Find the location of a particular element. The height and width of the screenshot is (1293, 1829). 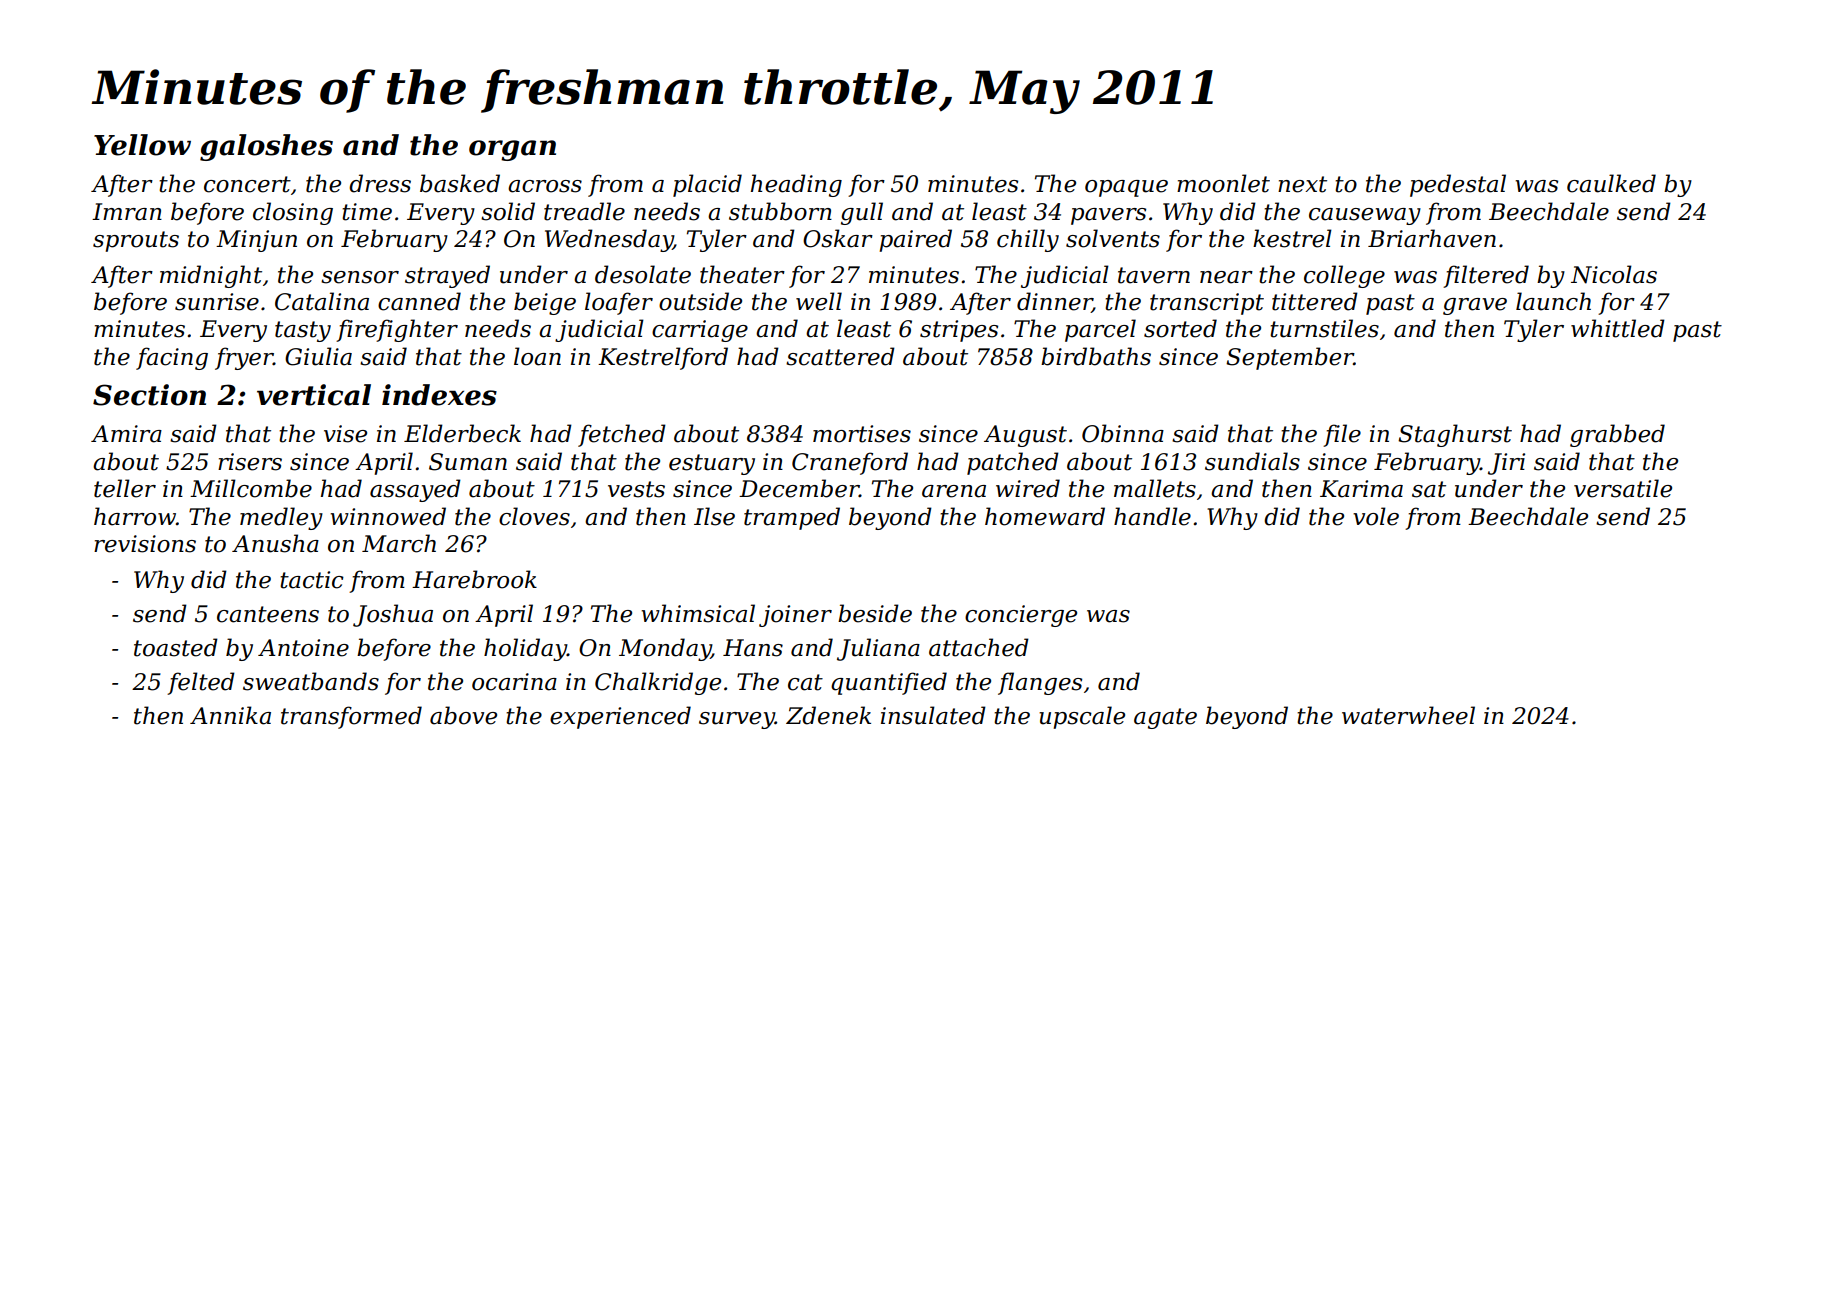

vole is located at coordinates (1376, 516).
